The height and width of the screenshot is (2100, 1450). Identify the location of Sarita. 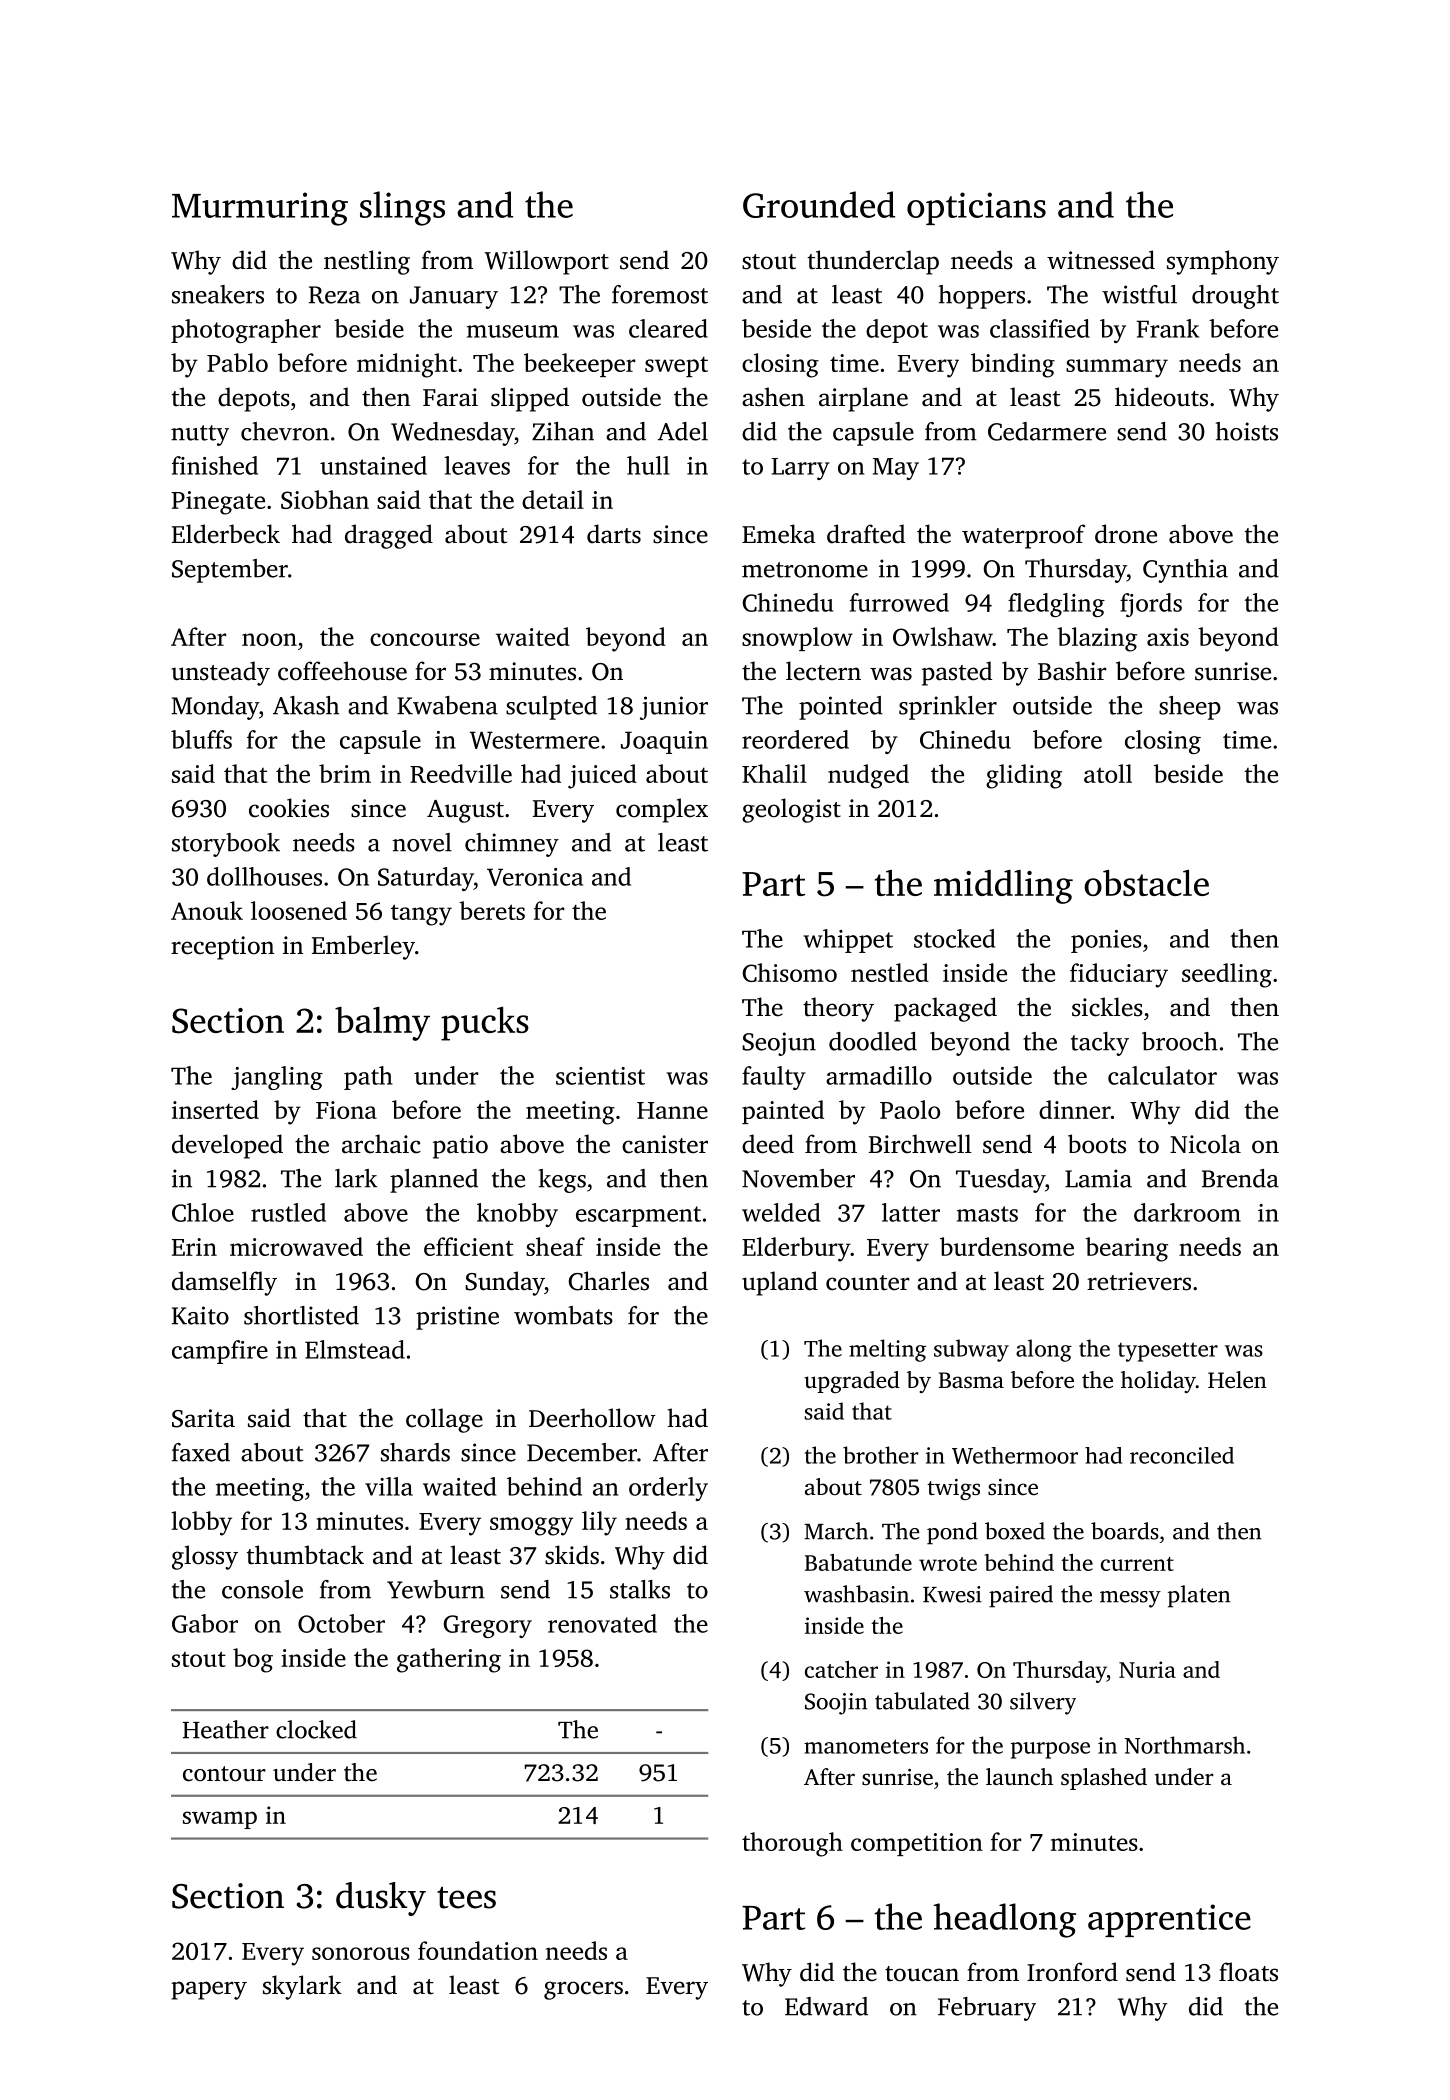
(203, 1418).
